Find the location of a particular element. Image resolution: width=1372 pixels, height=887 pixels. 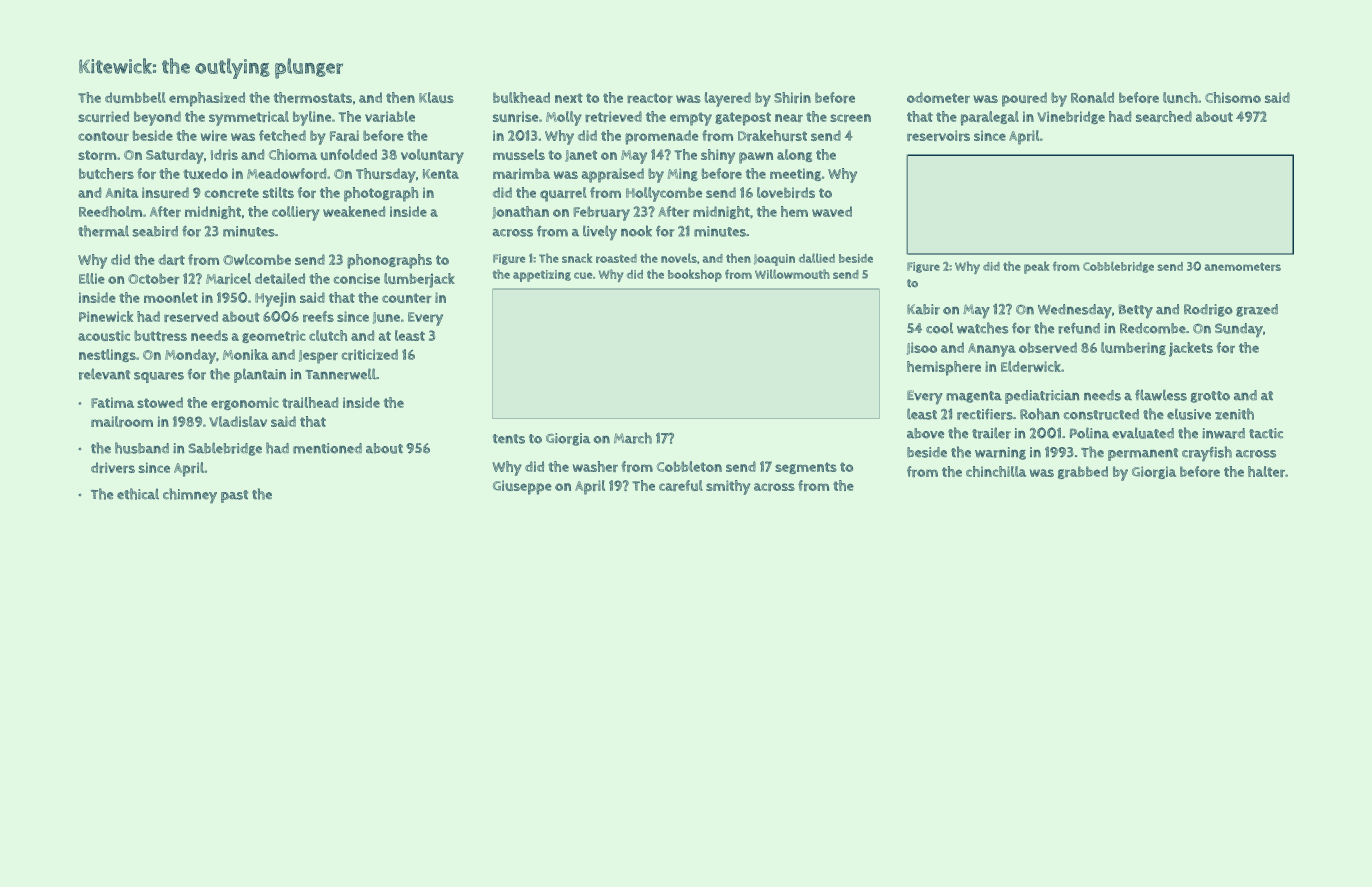

beyond is located at coordinates (157, 118).
